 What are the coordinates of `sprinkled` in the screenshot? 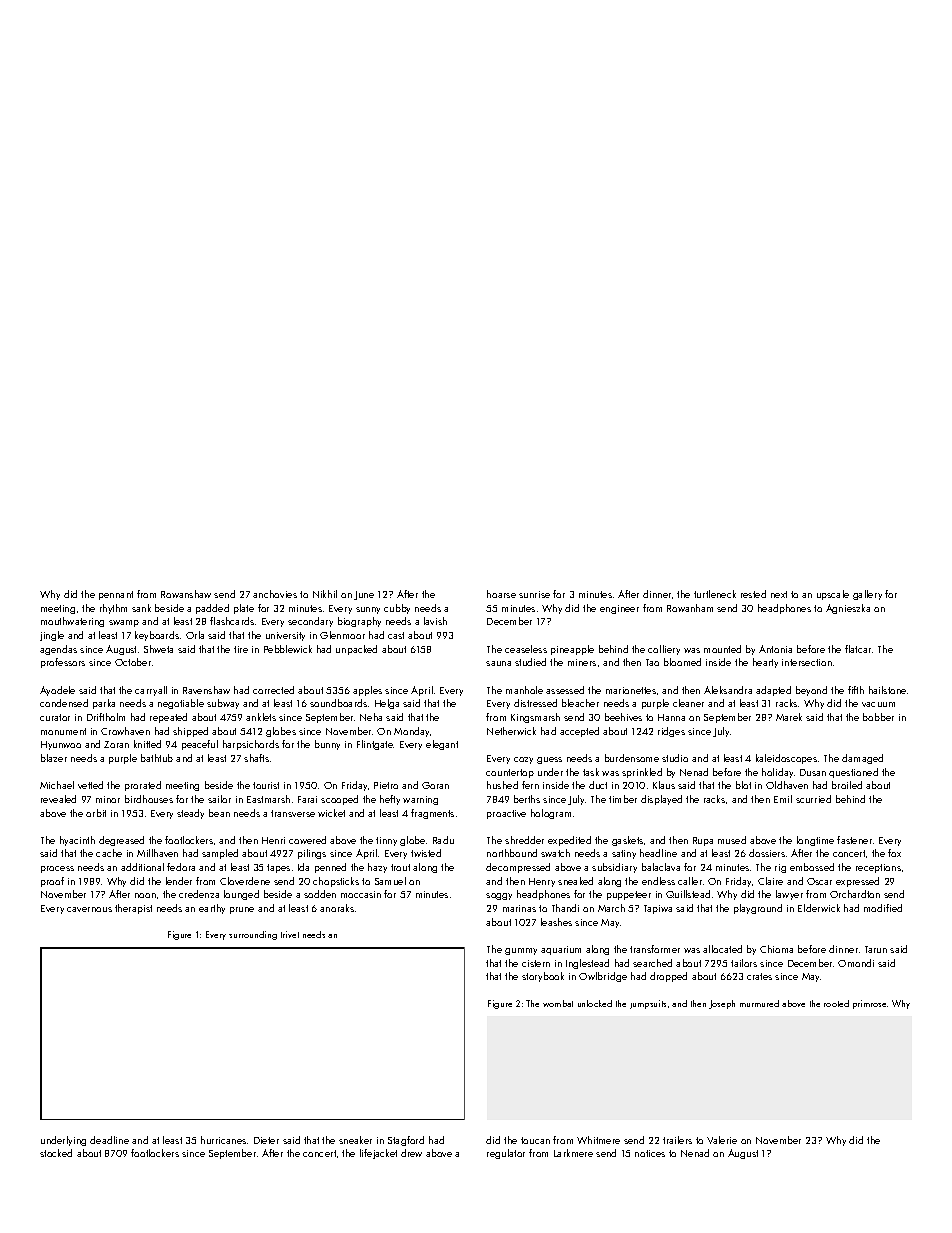 It's located at (642, 773).
